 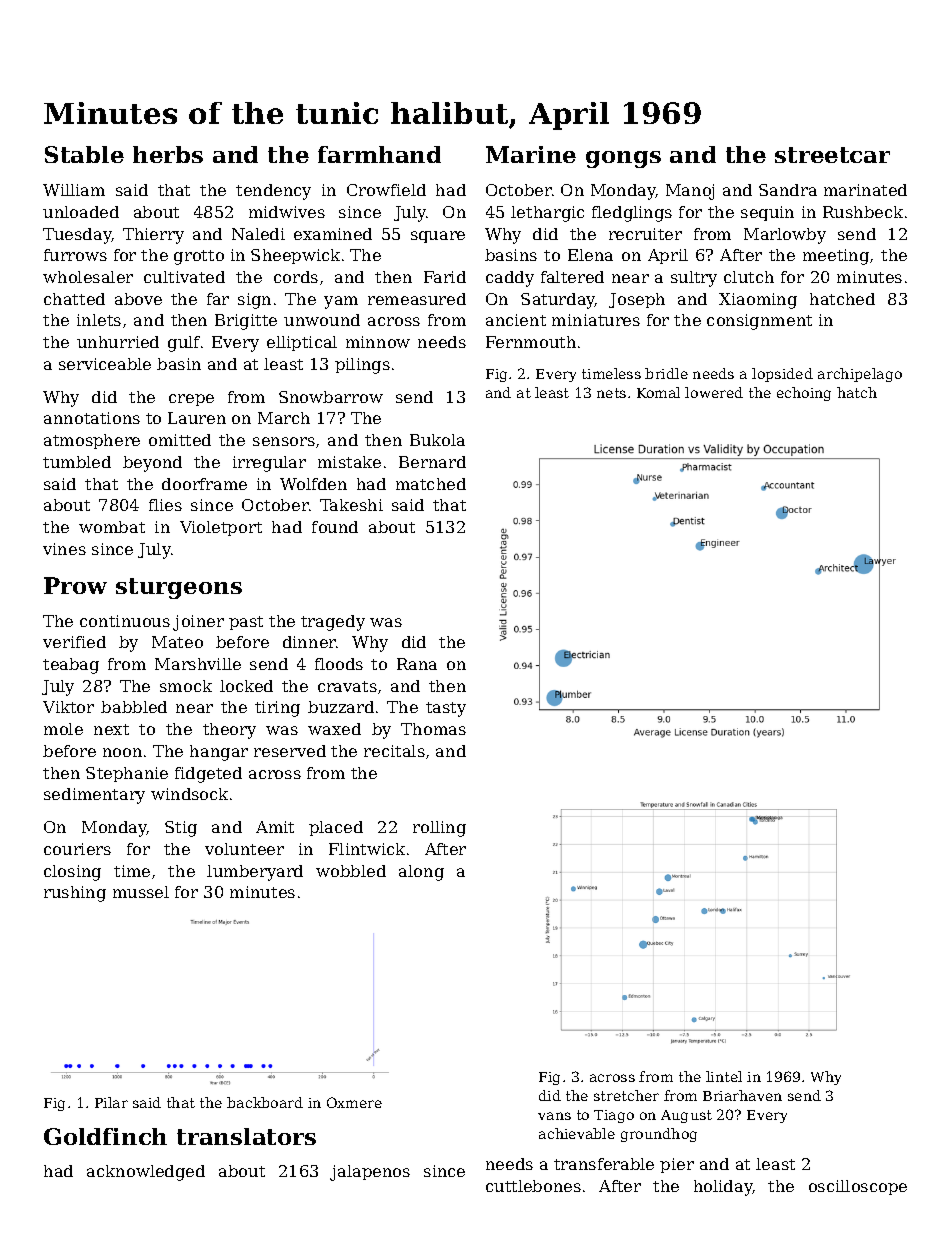 What do you see at coordinates (331, 397) in the screenshot?
I see `Snowbarrow` at bounding box center [331, 397].
